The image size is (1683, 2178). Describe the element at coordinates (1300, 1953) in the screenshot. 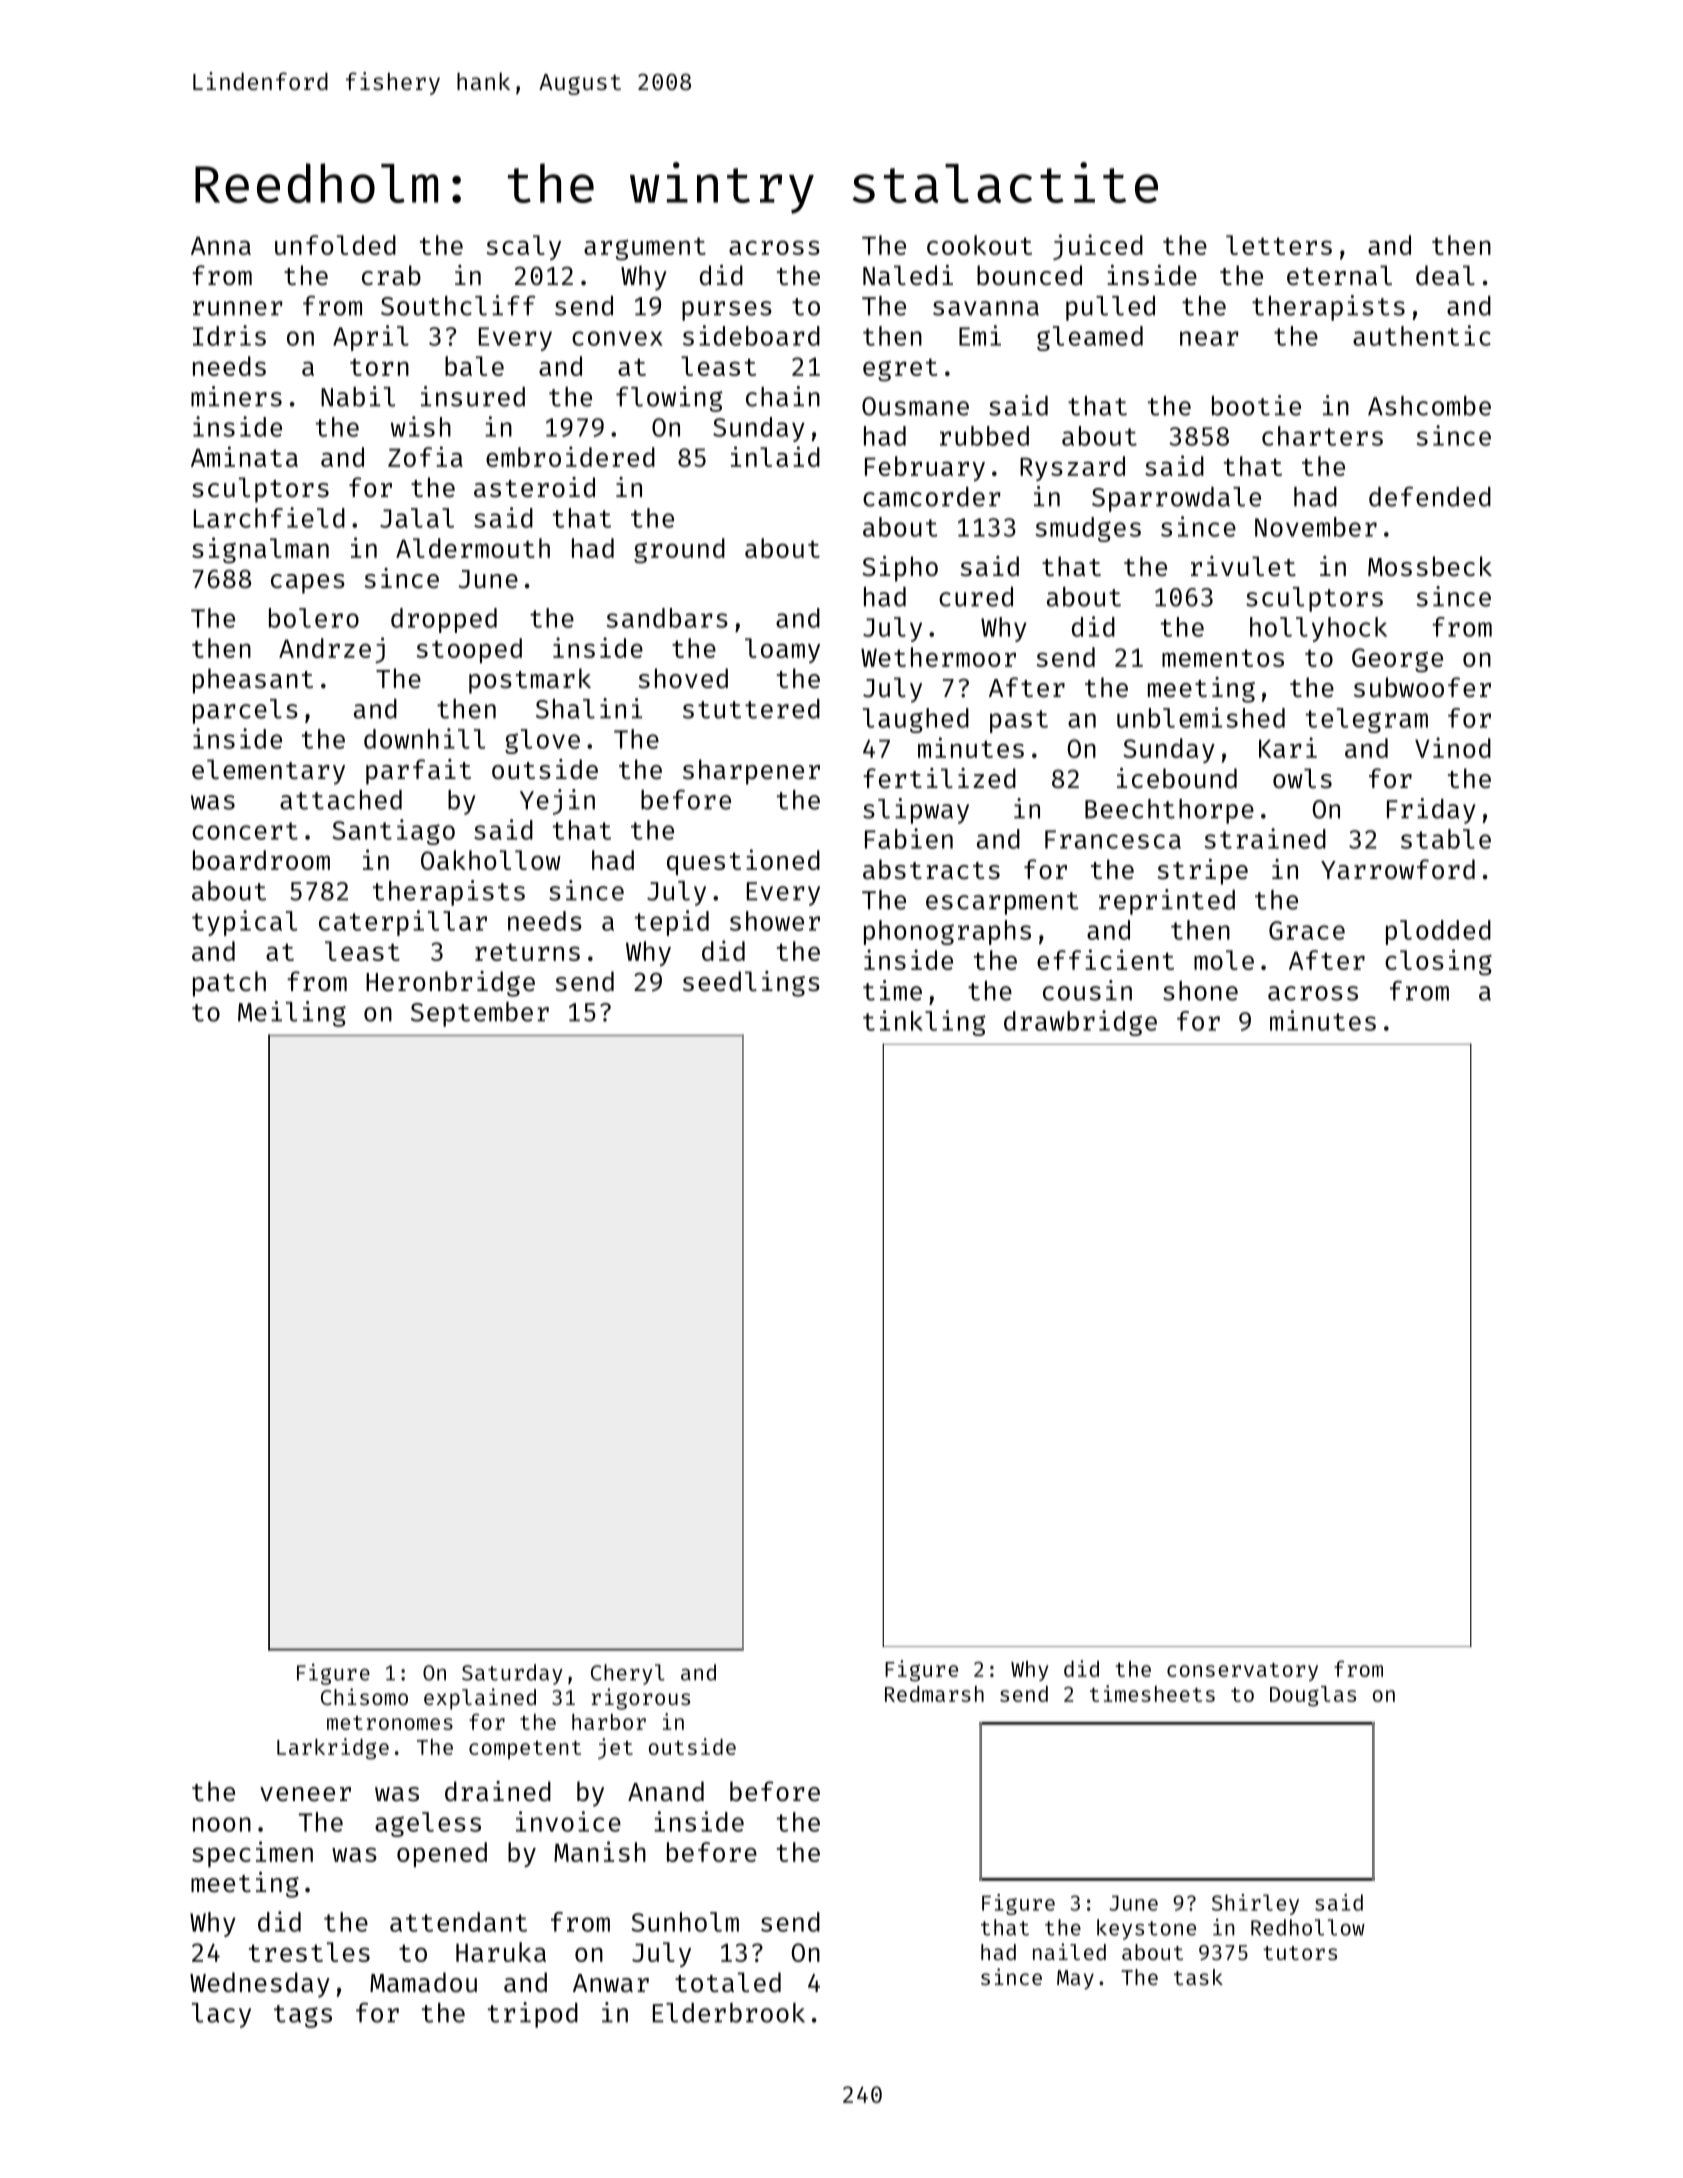

I see `tutors` at that location.
